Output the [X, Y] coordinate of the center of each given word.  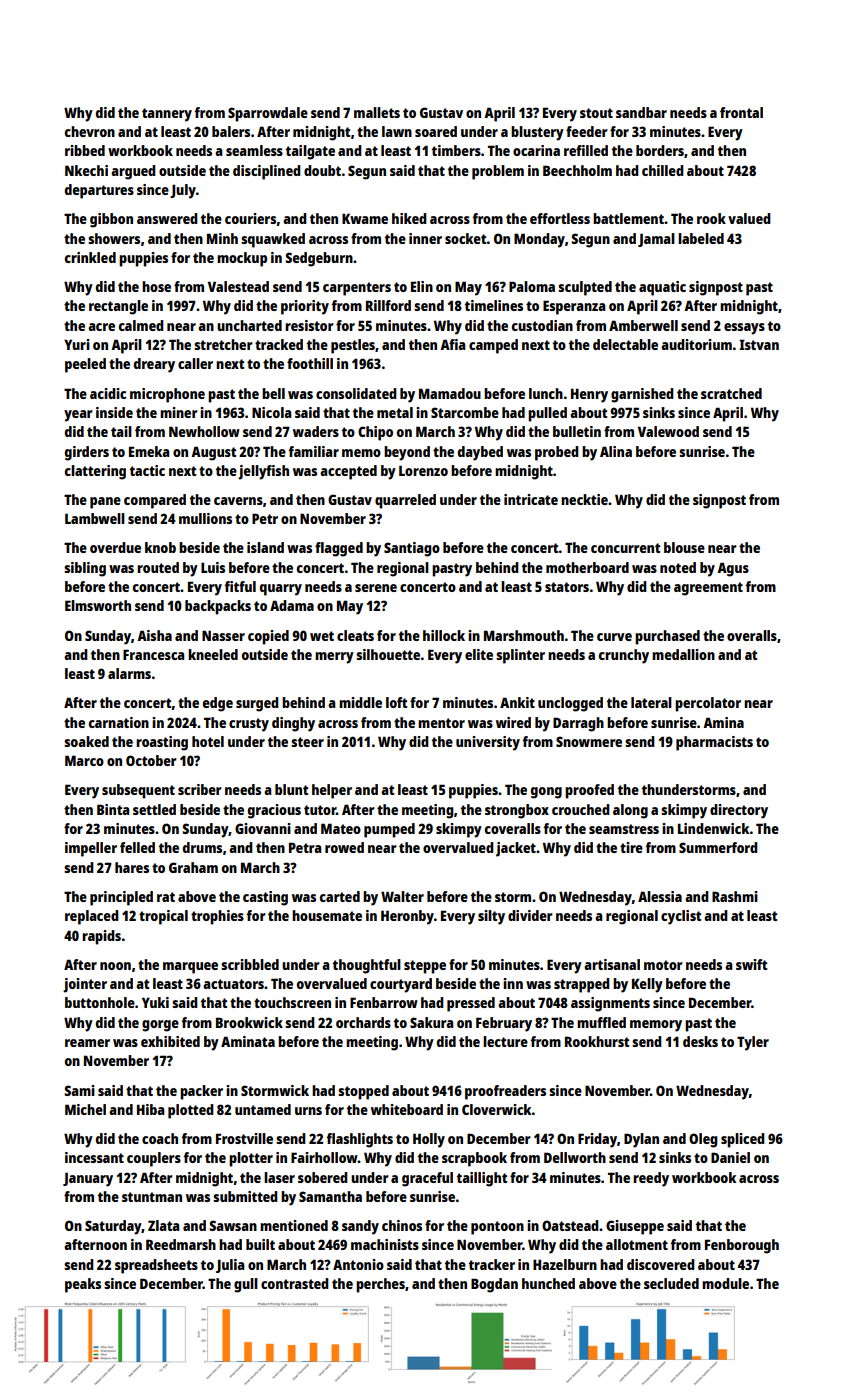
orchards [363, 1022]
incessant [94, 1157]
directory [739, 811]
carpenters [357, 289]
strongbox [517, 811]
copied [268, 637]
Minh [222, 238]
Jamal [656, 240]
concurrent [626, 548]
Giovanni [263, 828]
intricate [531, 499]
